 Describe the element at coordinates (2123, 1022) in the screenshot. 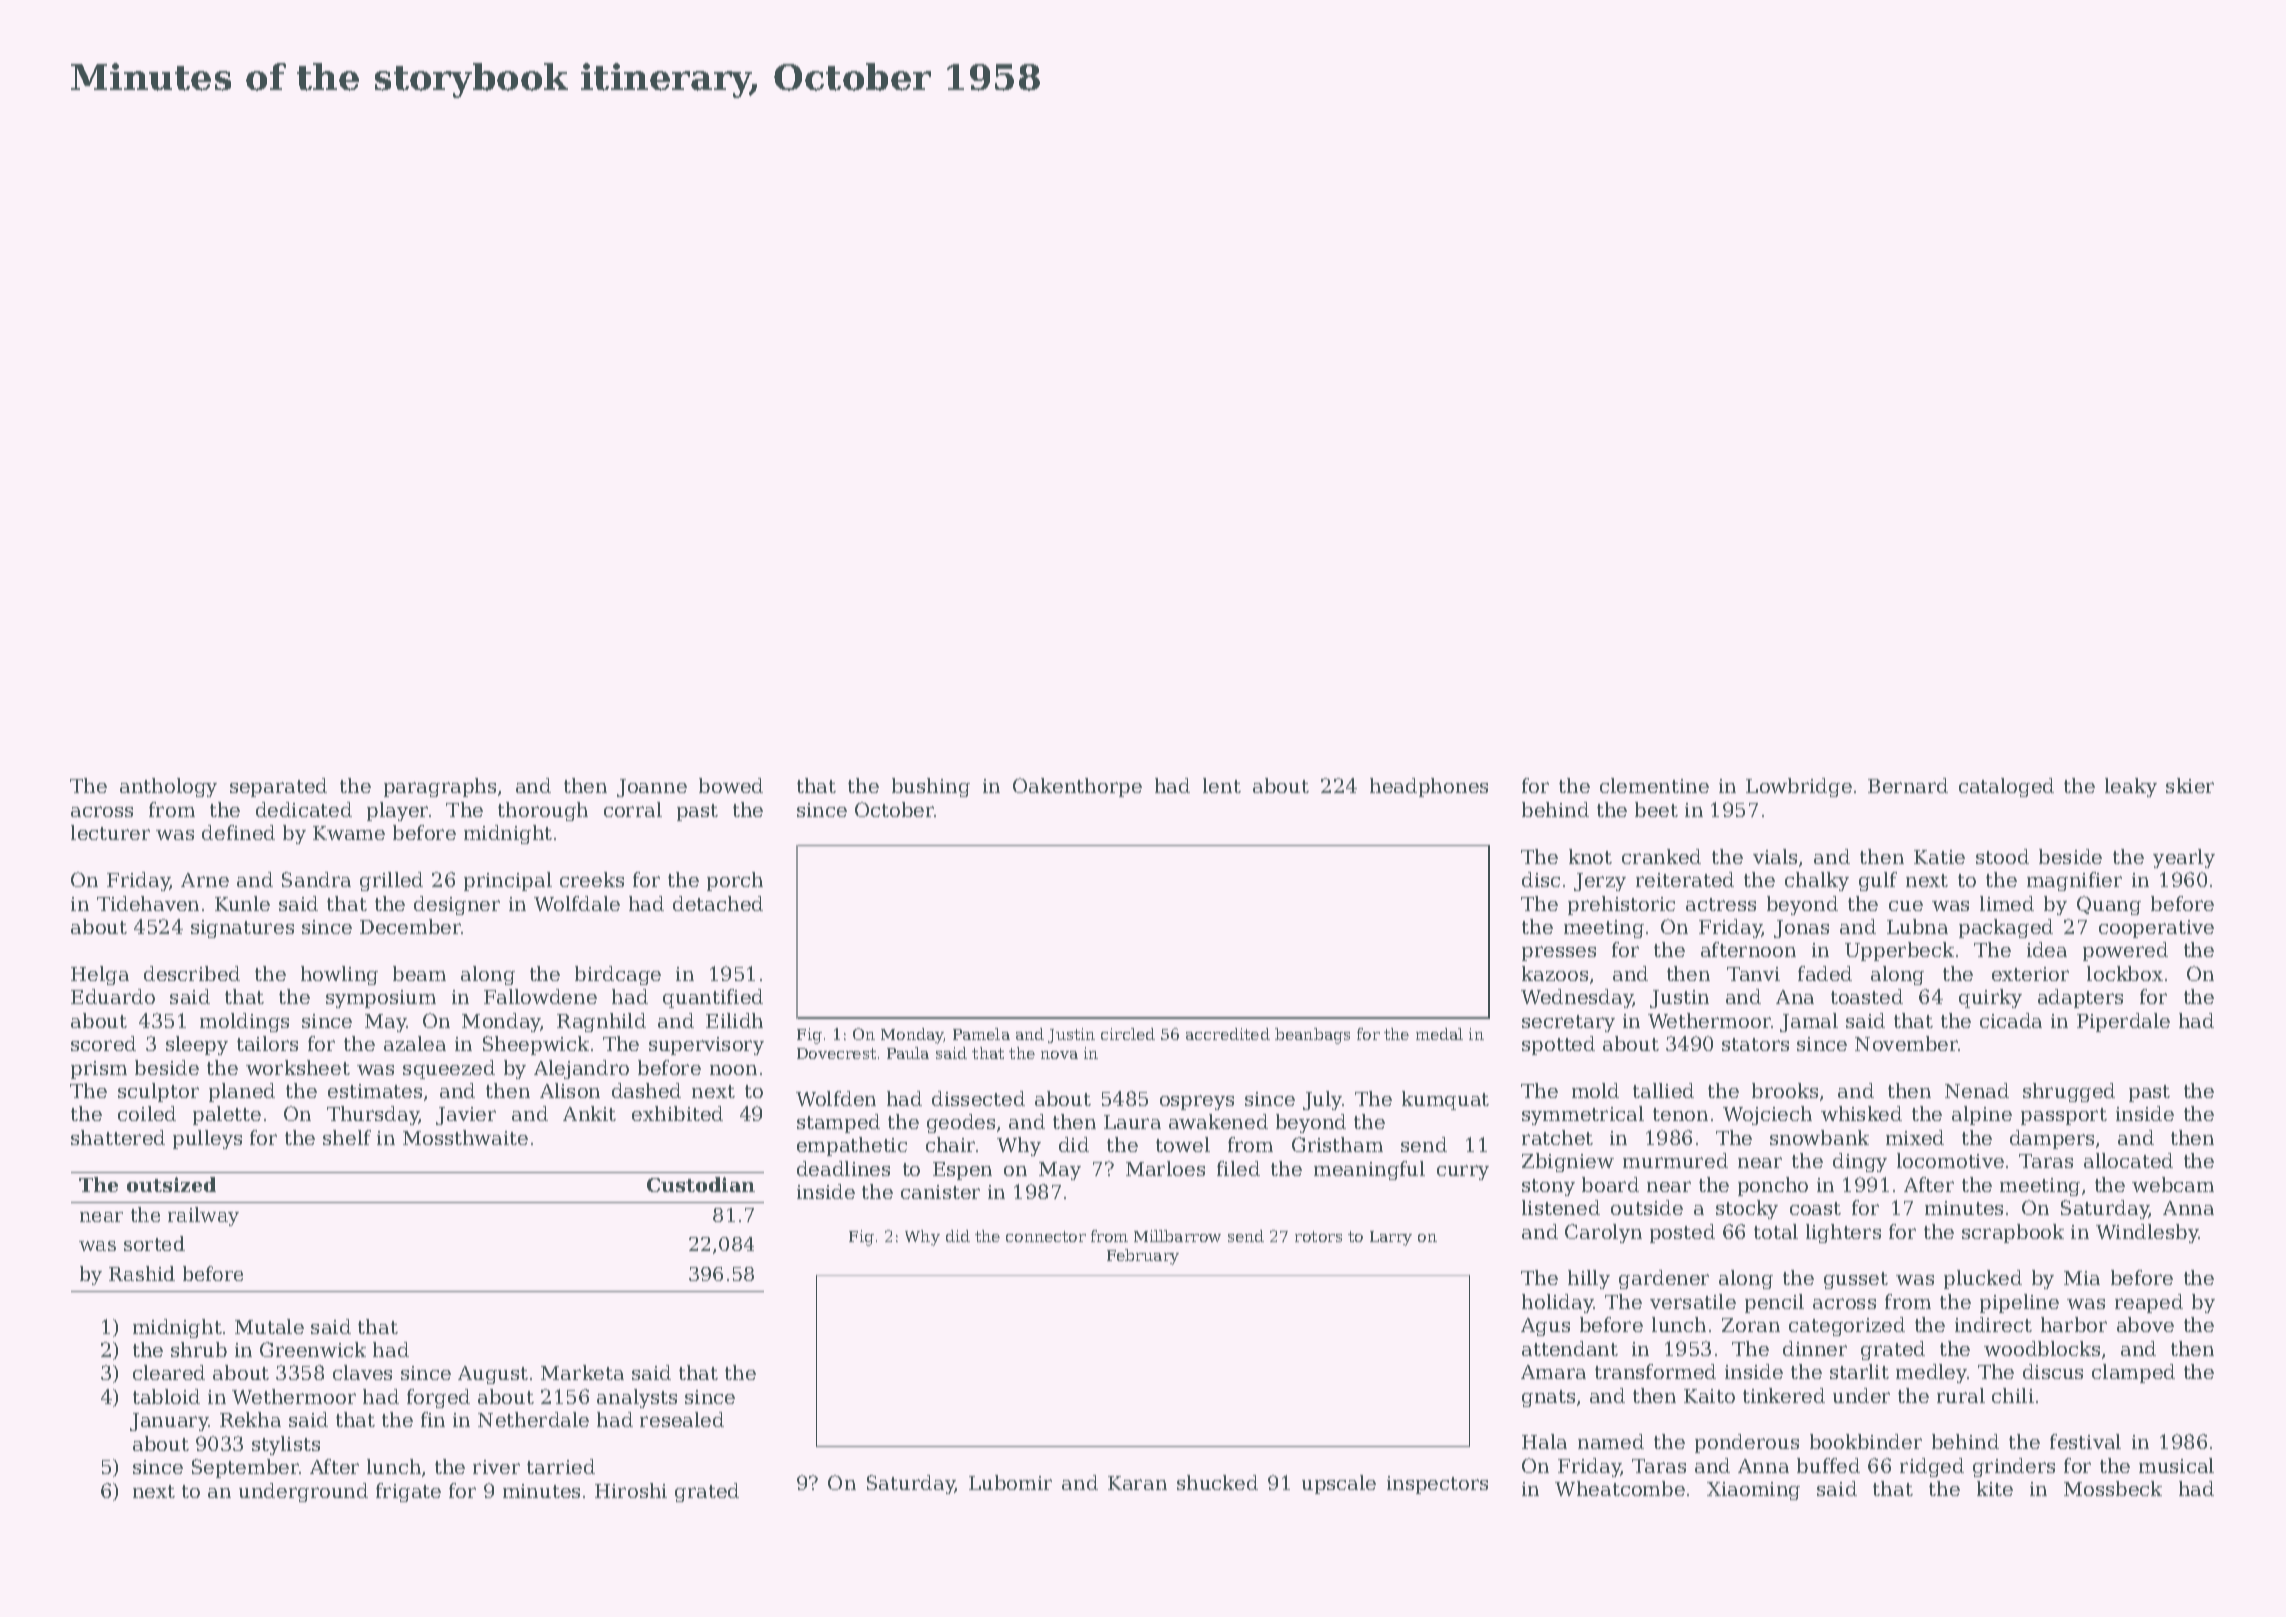

I see `Piperdale` at that location.
